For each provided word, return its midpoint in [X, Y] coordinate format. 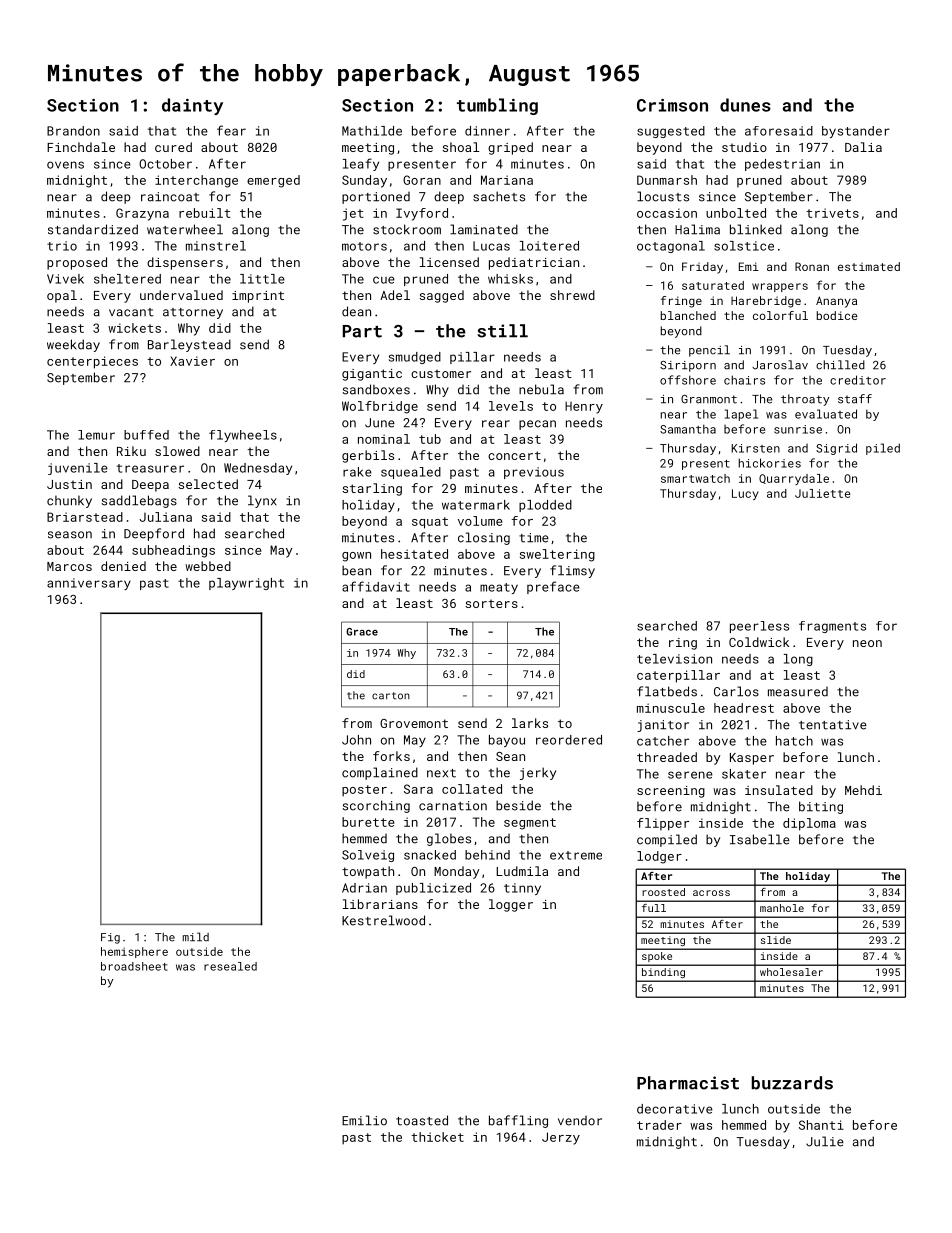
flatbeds [667, 691]
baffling [518, 1121]
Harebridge [766, 302]
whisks [510, 279]
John [356, 740]
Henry [584, 407]
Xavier [192, 361]
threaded [667, 757]
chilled [840, 365]
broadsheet [134, 966]
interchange [196, 181]
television [674, 659]
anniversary [89, 584]
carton [391, 696]
